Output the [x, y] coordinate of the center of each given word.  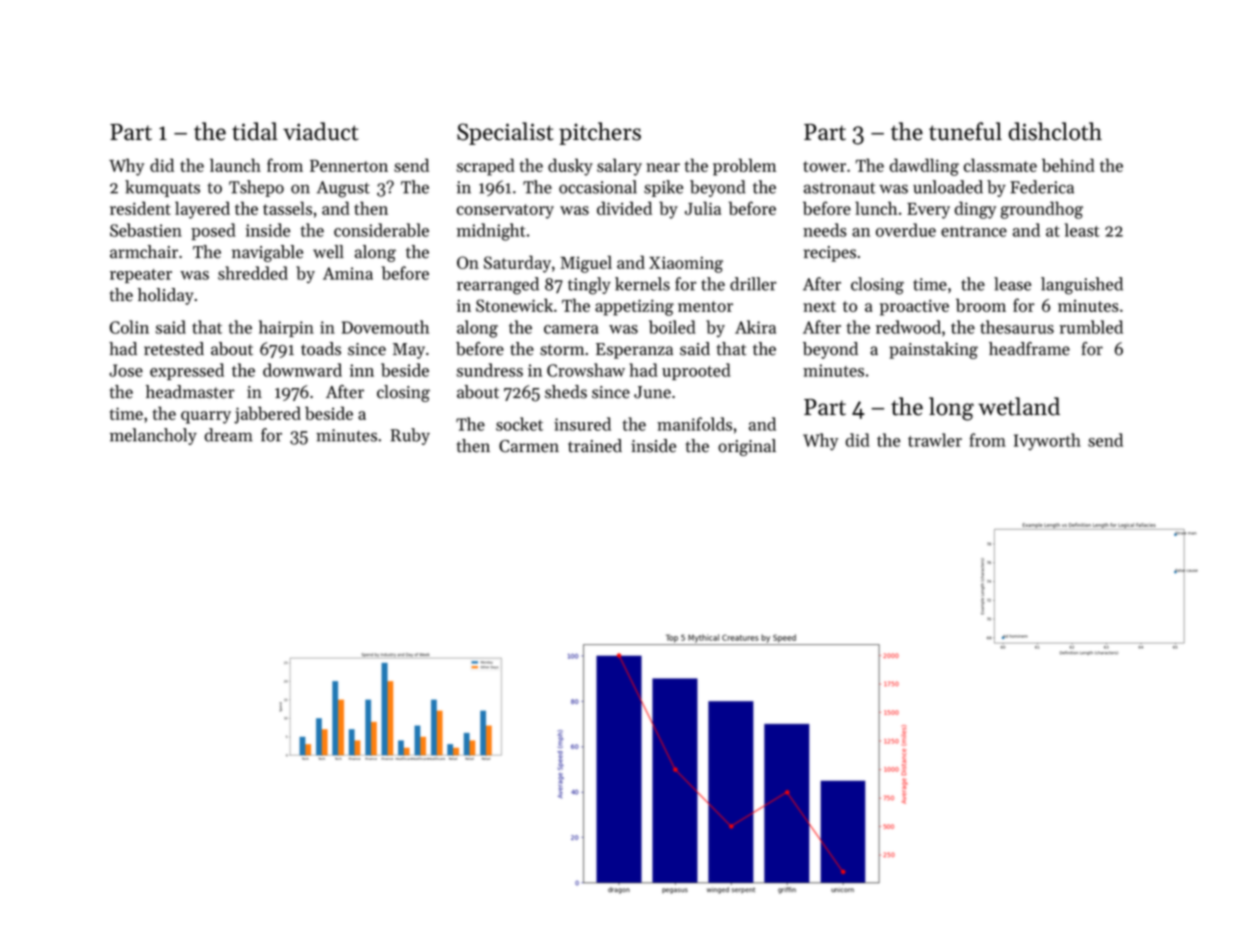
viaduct [320, 131]
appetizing [634, 307]
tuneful [965, 131]
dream [229, 435]
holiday [166, 296]
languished [1082, 286]
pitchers [600, 133]
